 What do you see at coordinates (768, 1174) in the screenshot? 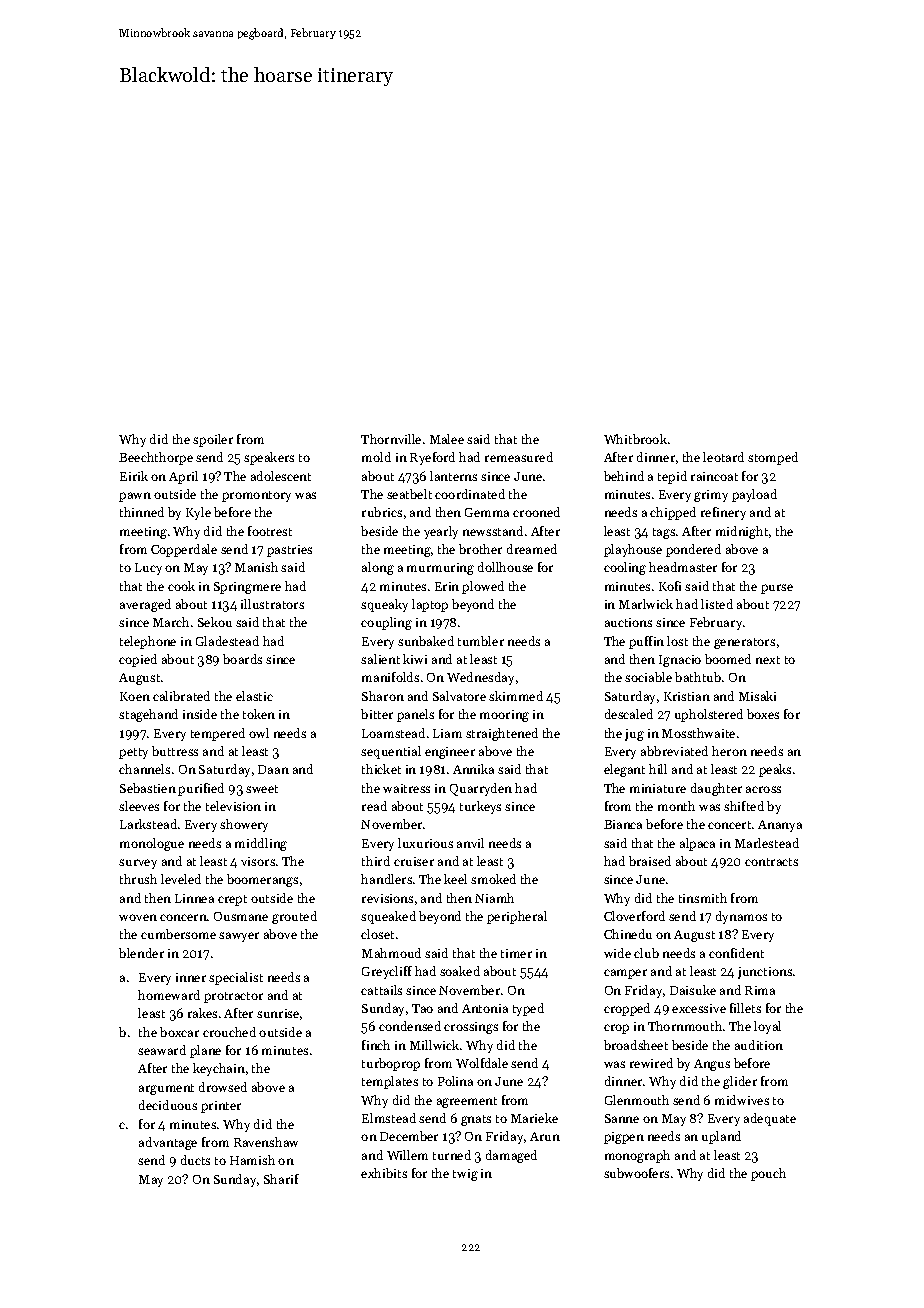
I see `pouch` at bounding box center [768, 1174].
